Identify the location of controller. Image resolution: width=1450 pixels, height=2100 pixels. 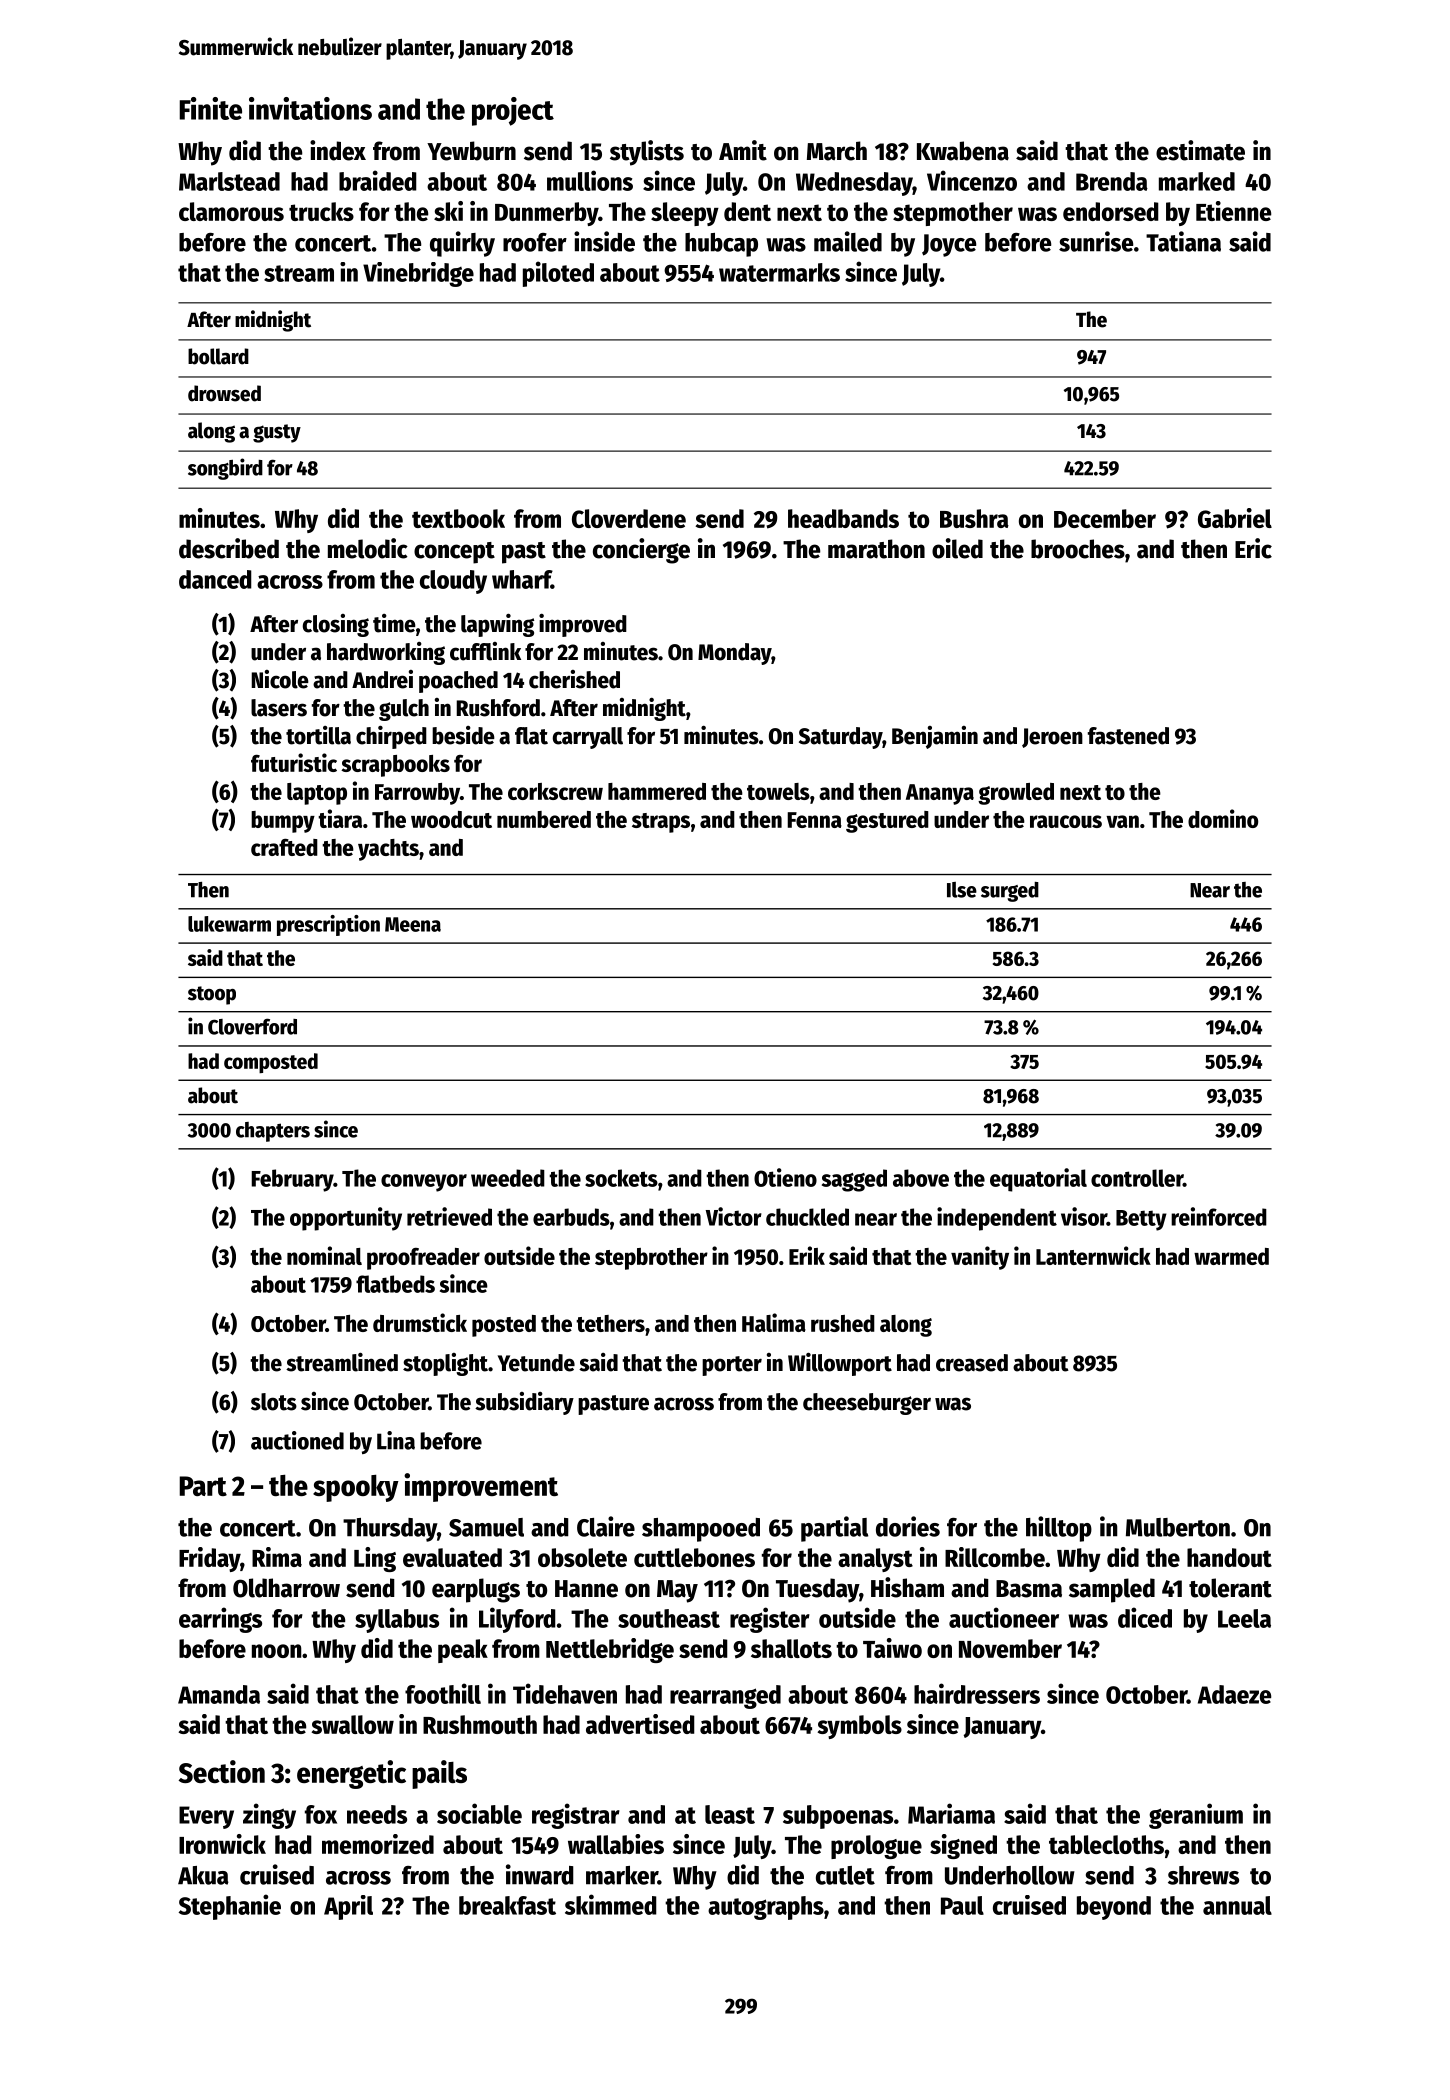
(1137, 1178).
